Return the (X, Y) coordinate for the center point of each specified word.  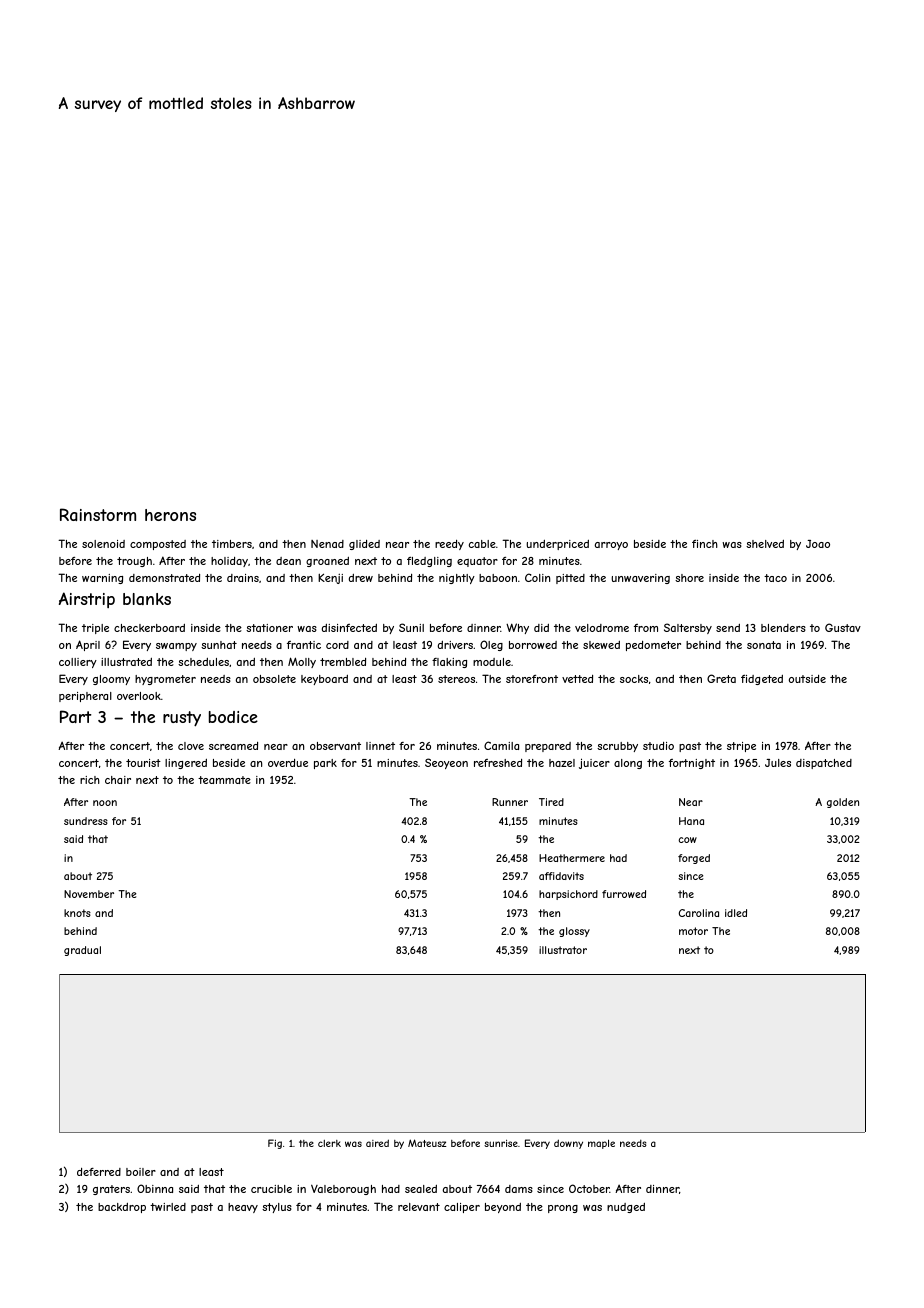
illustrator (563, 950)
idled (736, 913)
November (89, 894)
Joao (818, 544)
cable (482, 544)
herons (170, 515)
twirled (168, 1207)
